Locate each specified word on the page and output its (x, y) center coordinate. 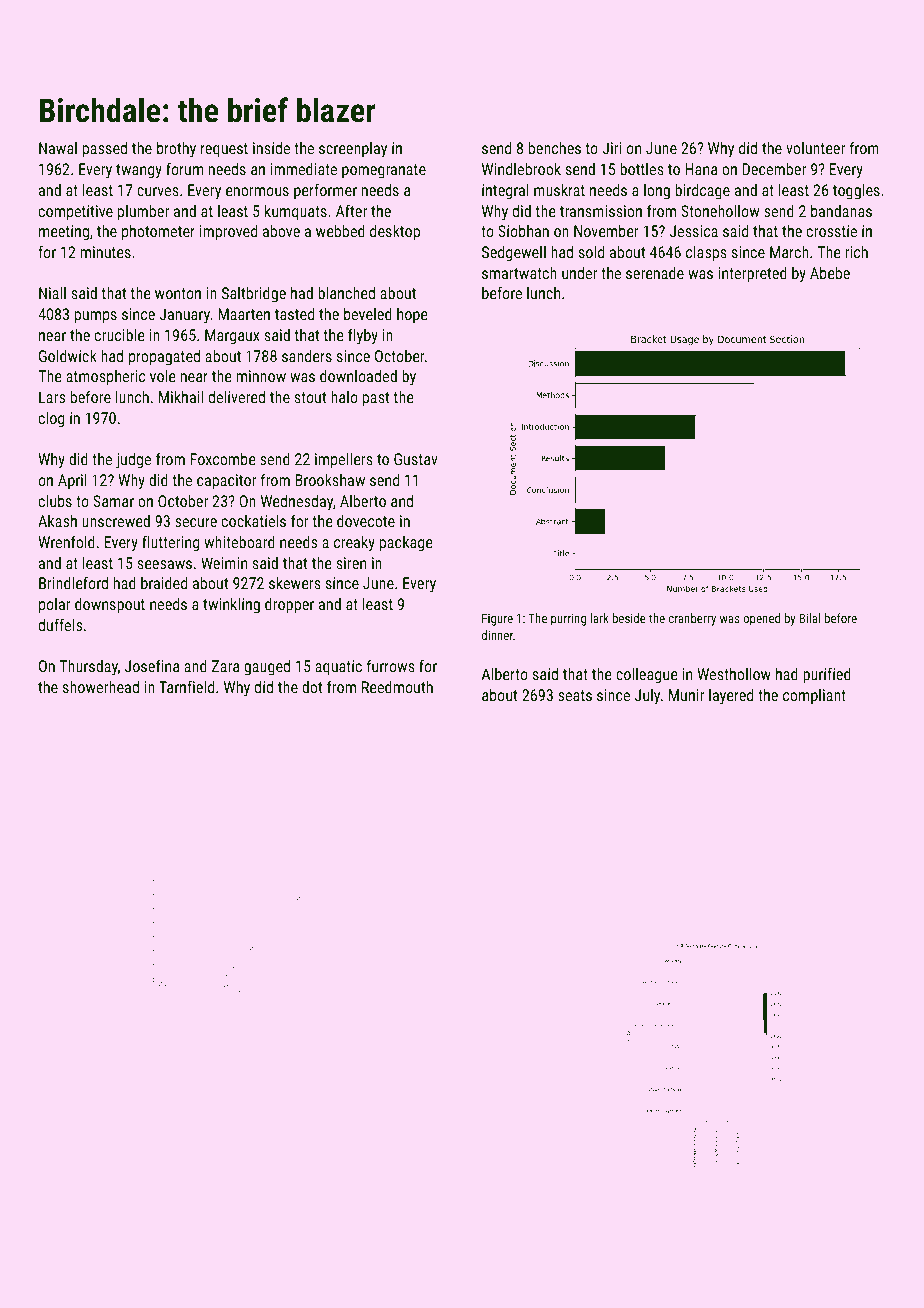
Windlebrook (521, 169)
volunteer (815, 148)
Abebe (830, 273)
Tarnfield (186, 686)
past (376, 399)
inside (271, 148)
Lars (52, 397)
